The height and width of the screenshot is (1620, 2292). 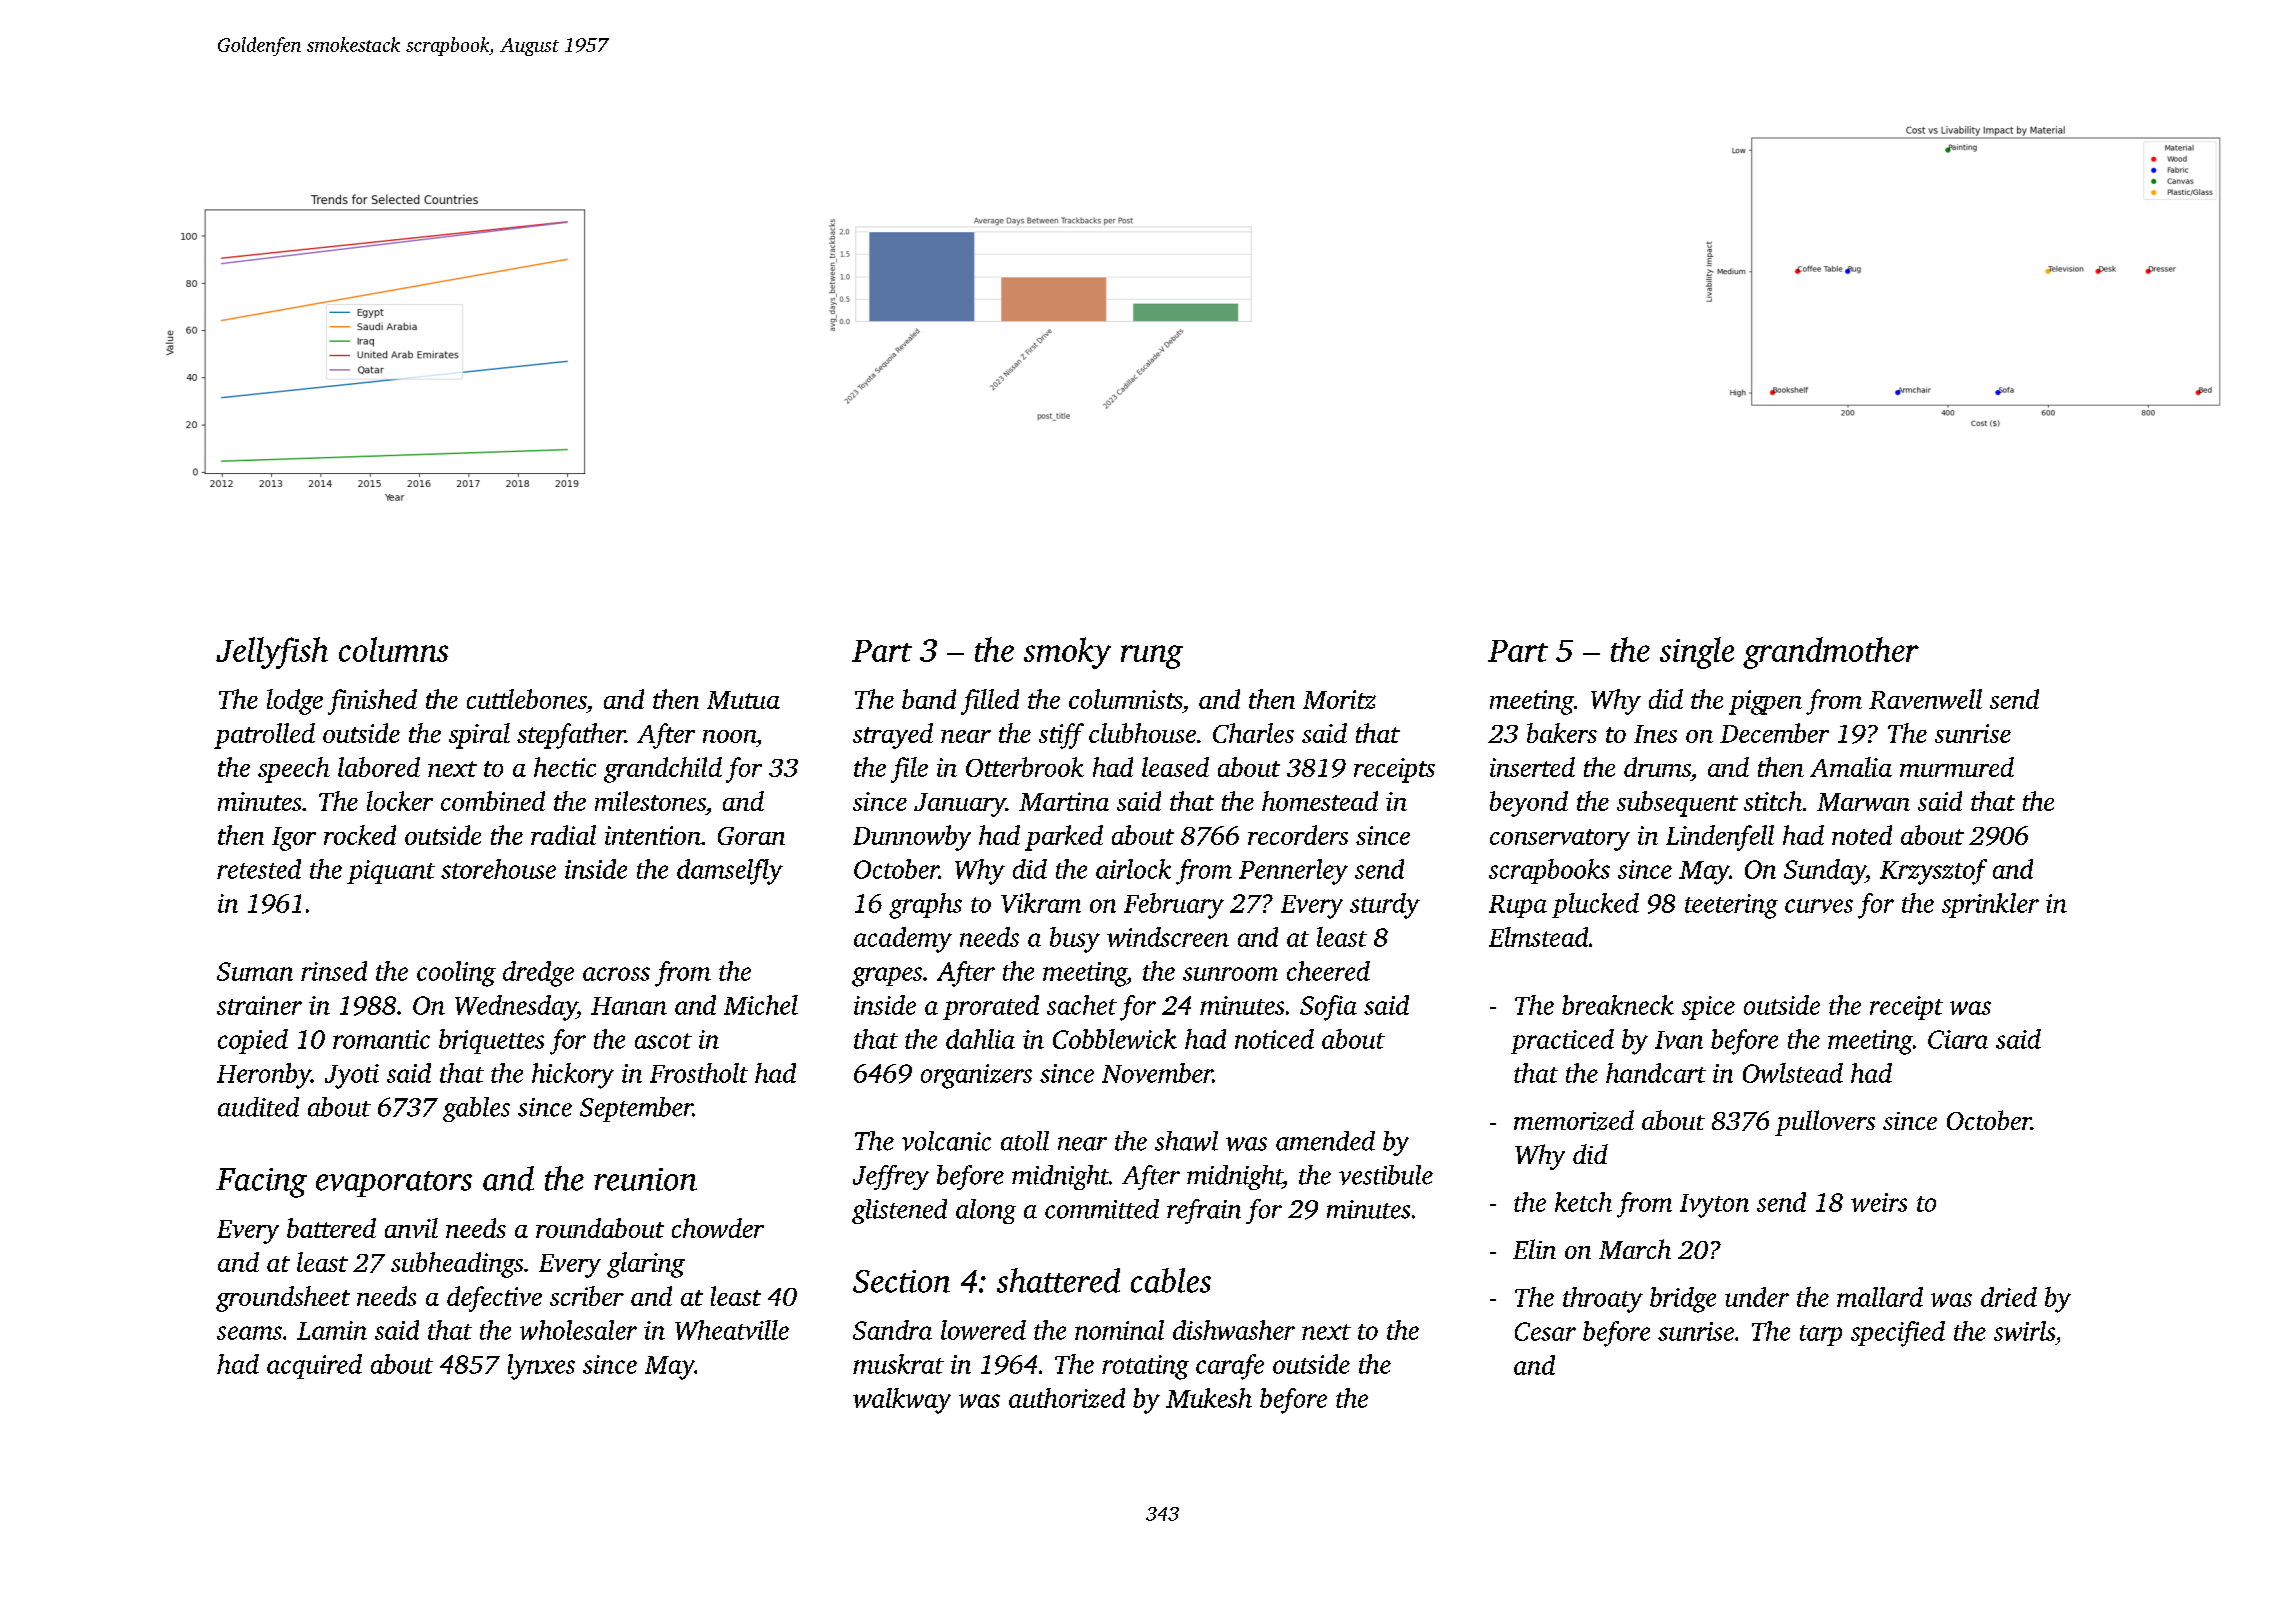 What do you see at coordinates (887, 977) in the screenshot?
I see `grapes` at bounding box center [887, 977].
